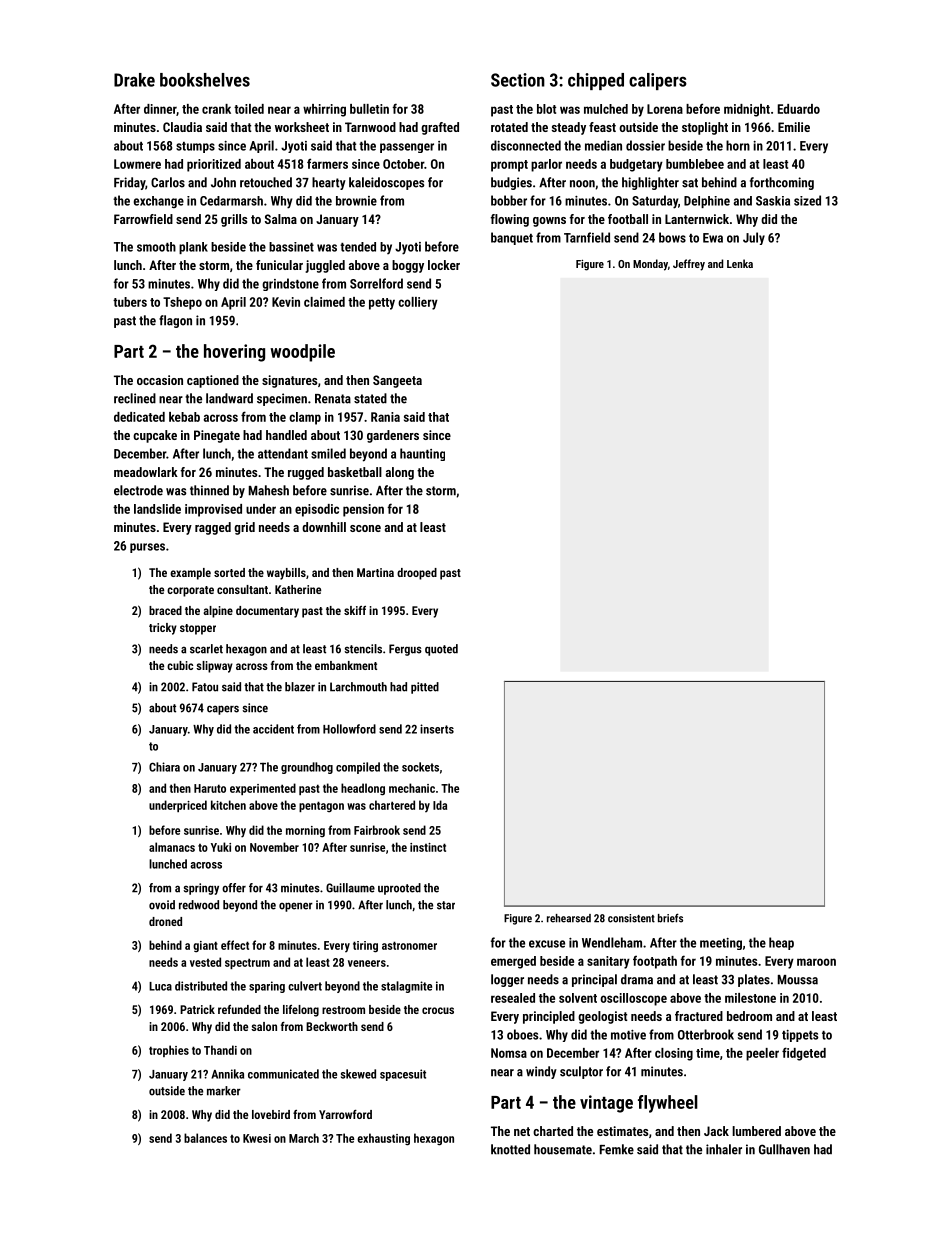 This image has height=1233, width=952. Describe the element at coordinates (816, 962) in the image. I see `maroon` at that location.
